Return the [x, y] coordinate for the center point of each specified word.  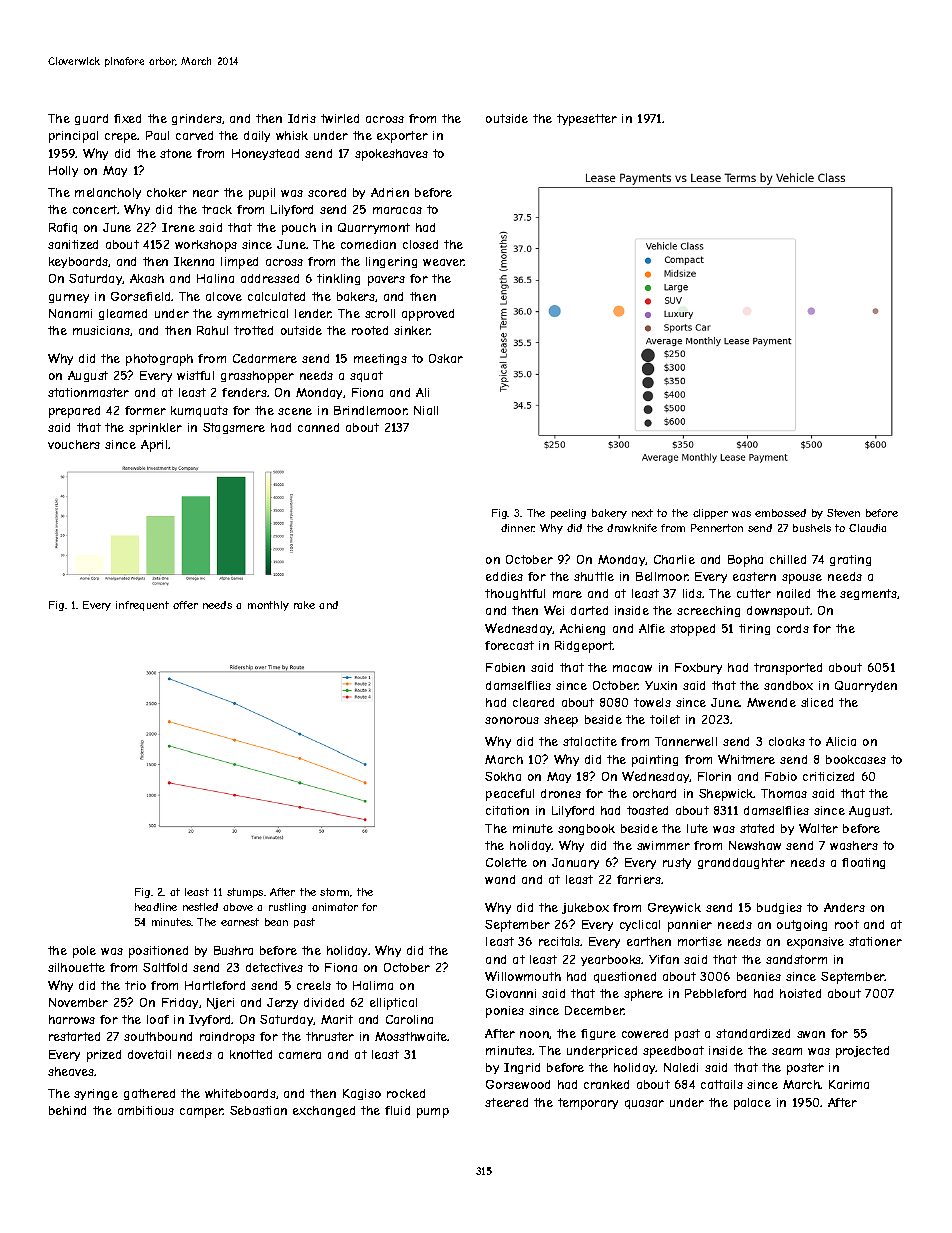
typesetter [587, 120]
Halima [373, 985]
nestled [200, 907]
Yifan [664, 959]
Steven [843, 513]
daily [257, 136]
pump [433, 1113]
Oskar [446, 358]
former [145, 410]
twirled [340, 118]
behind [67, 1110]
